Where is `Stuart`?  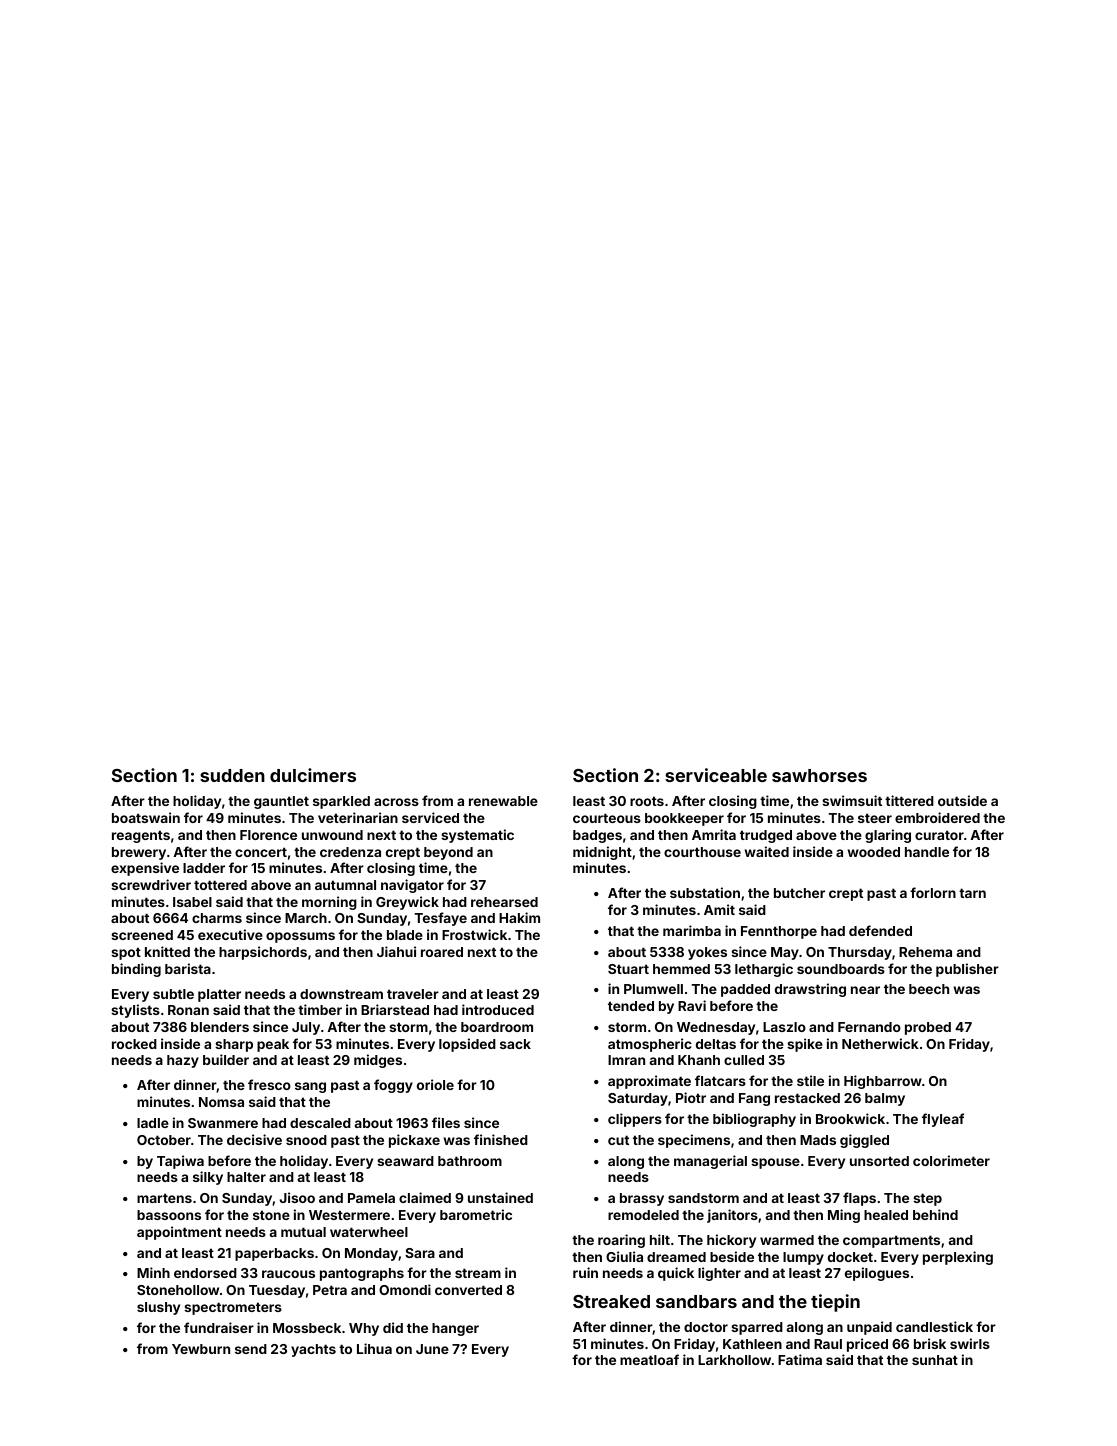 Stuart is located at coordinates (628, 969).
